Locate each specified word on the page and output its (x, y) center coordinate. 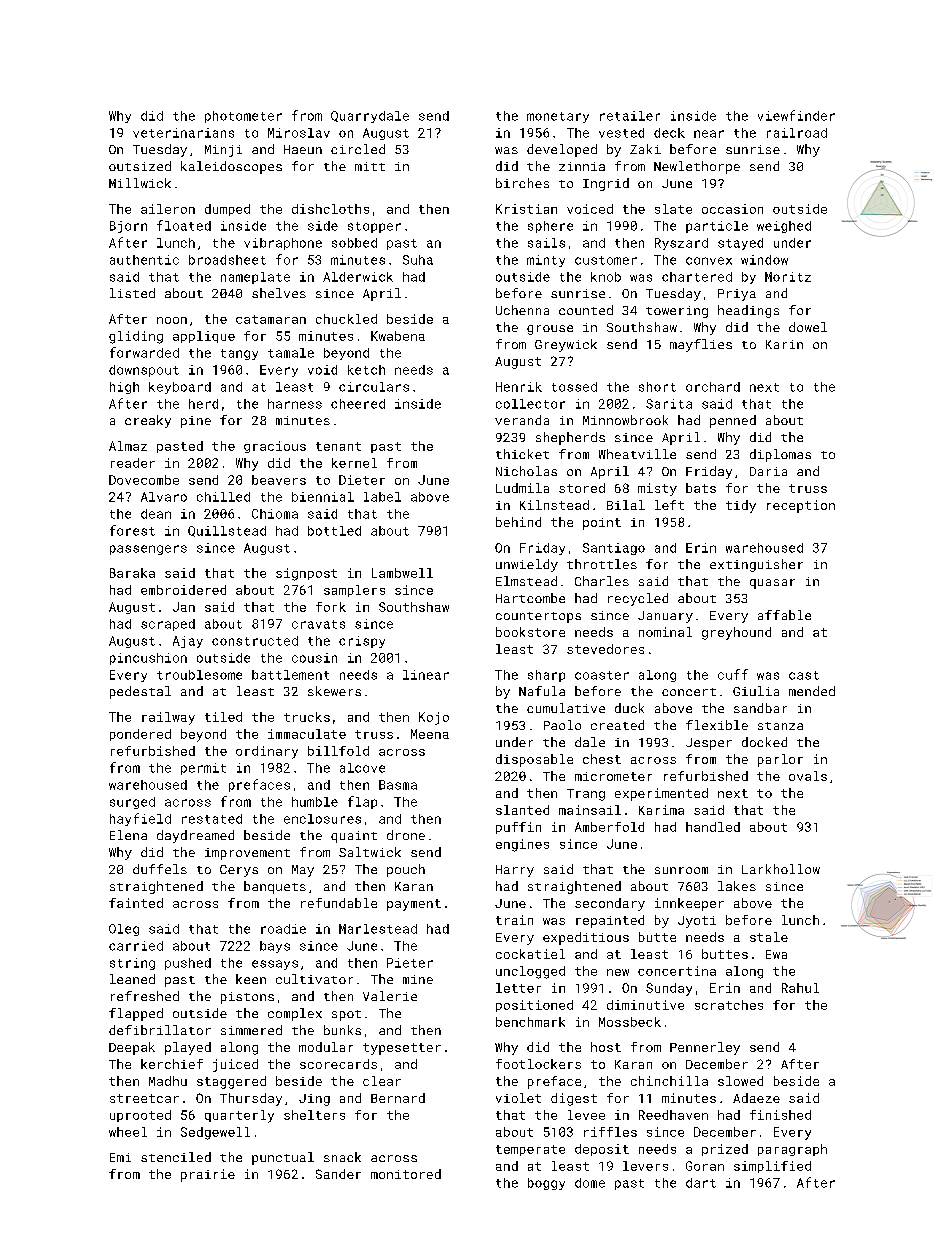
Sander (338, 1174)
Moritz (788, 277)
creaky (148, 421)
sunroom (681, 870)
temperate (530, 1150)
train (514, 920)
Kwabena (398, 336)
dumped (227, 210)
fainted (136, 903)
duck (629, 708)
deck (669, 133)
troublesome (199, 675)
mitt (370, 166)
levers (645, 1166)
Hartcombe (530, 598)
